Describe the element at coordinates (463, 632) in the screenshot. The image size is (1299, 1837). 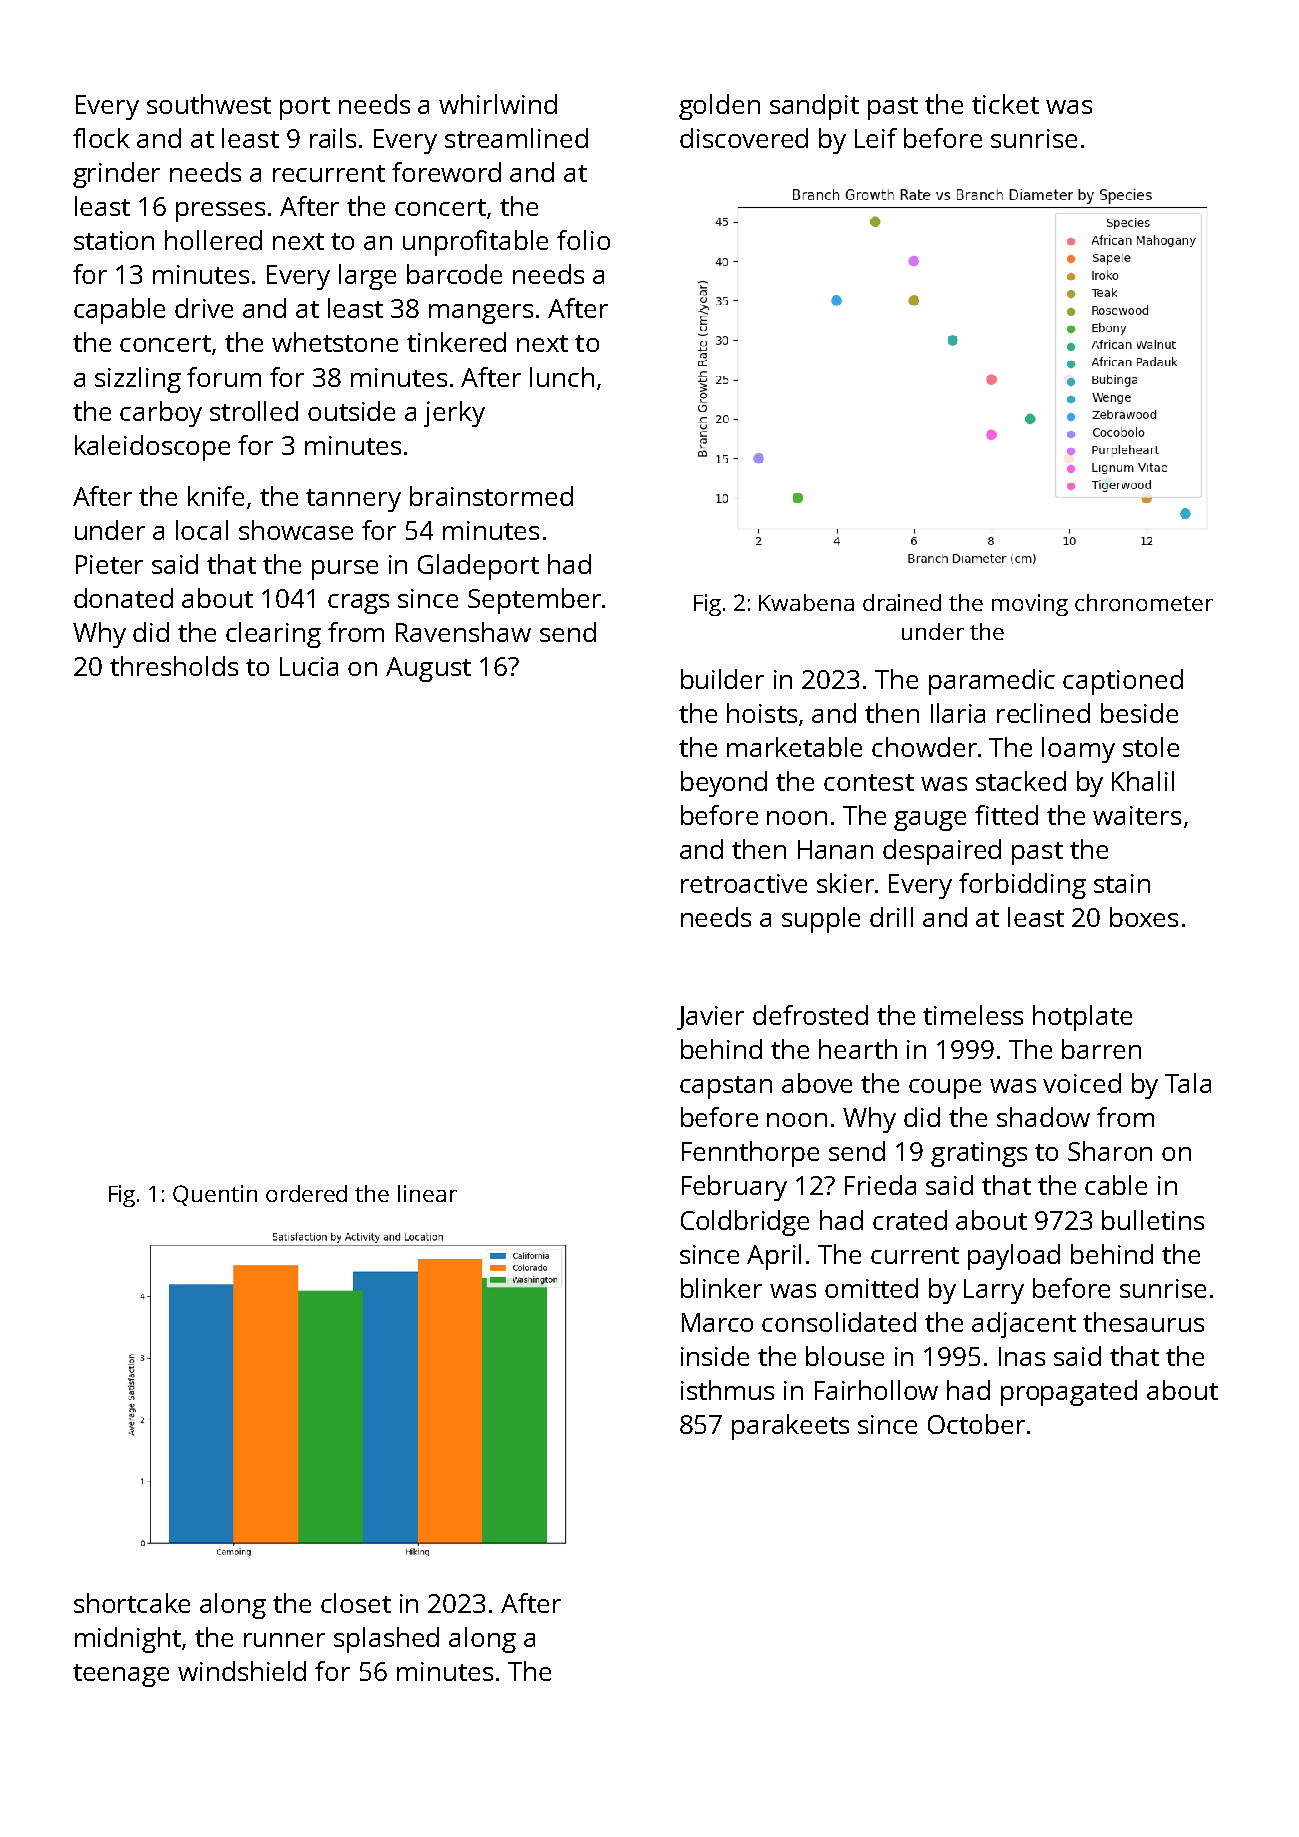
I see `Ravenshaw` at that location.
